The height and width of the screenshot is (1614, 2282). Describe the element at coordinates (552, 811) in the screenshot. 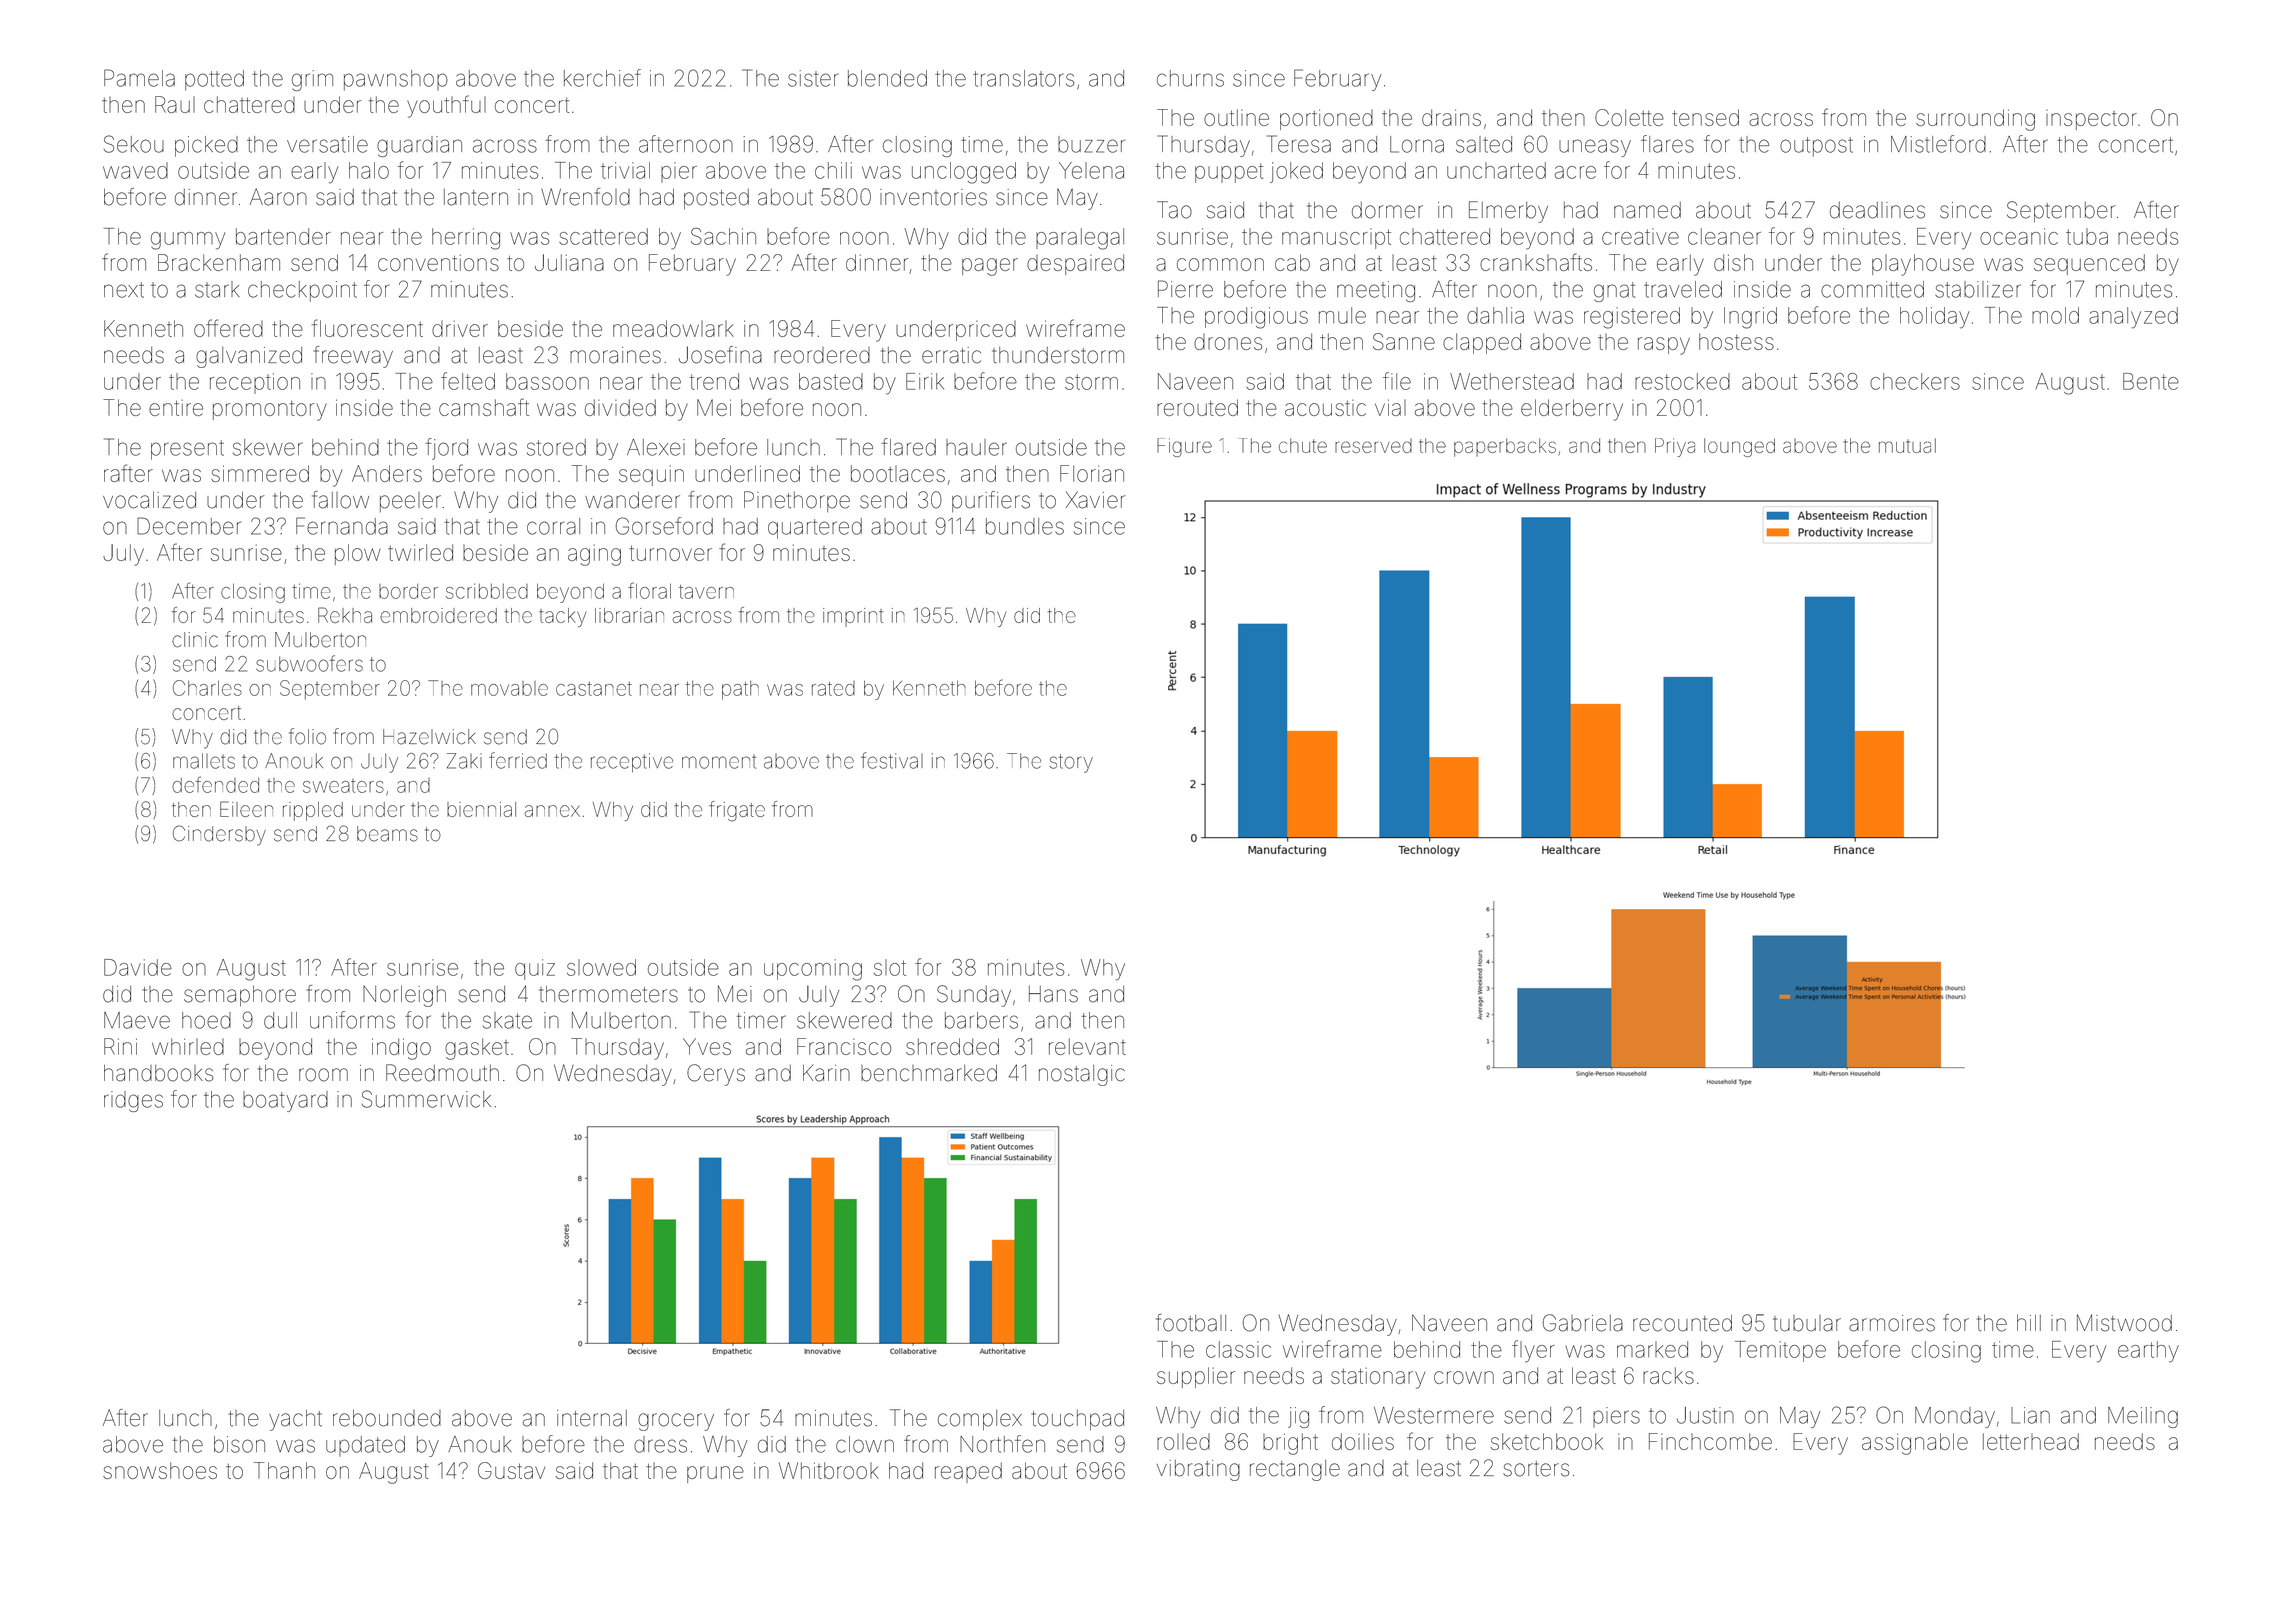

I see `annex` at that location.
